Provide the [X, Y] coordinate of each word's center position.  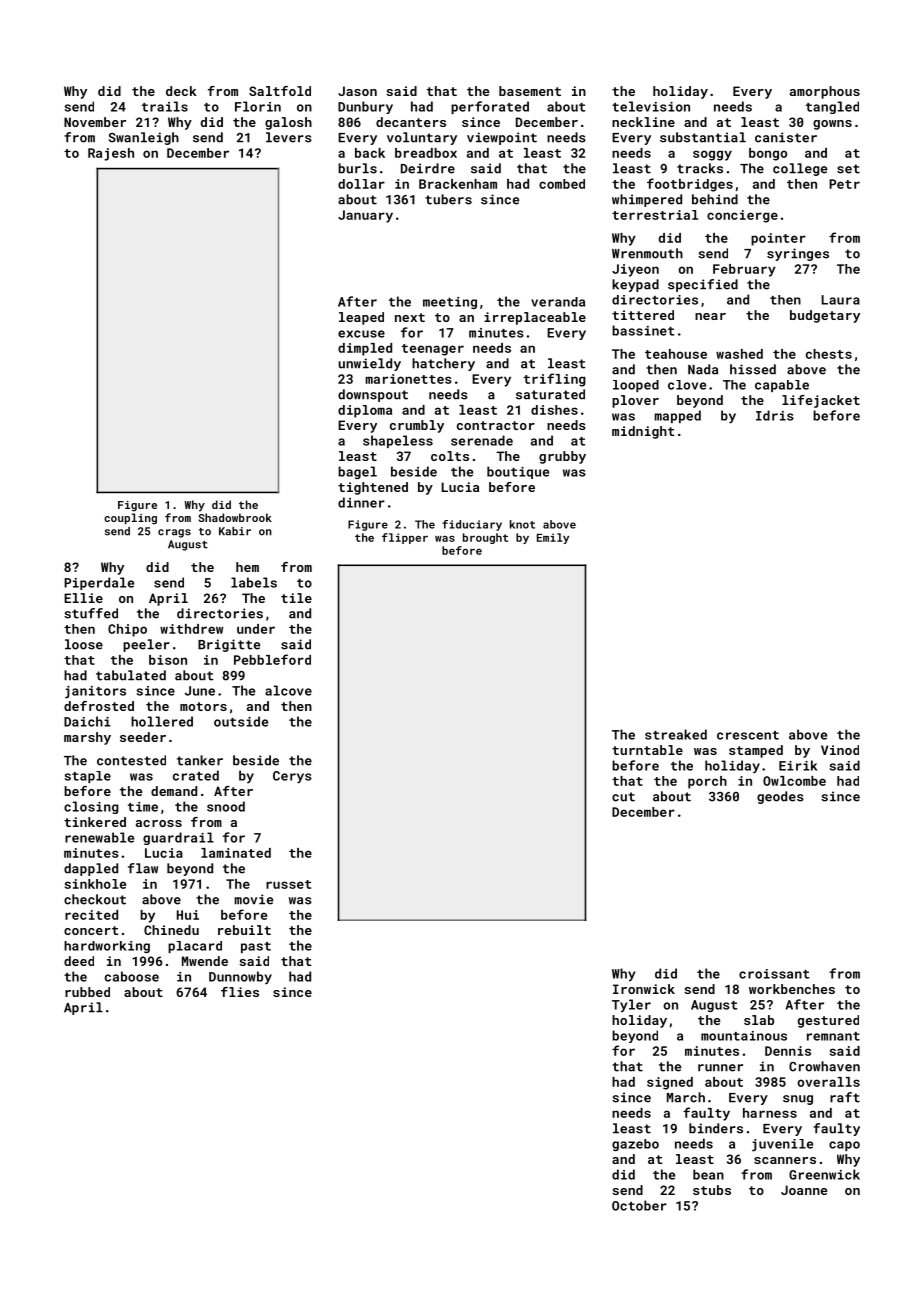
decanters [411, 122]
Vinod [840, 750]
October [639, 1205]
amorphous [825, 92]
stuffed [91, 613]
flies [240, 992]
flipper [405, 538]
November [95, 122]
